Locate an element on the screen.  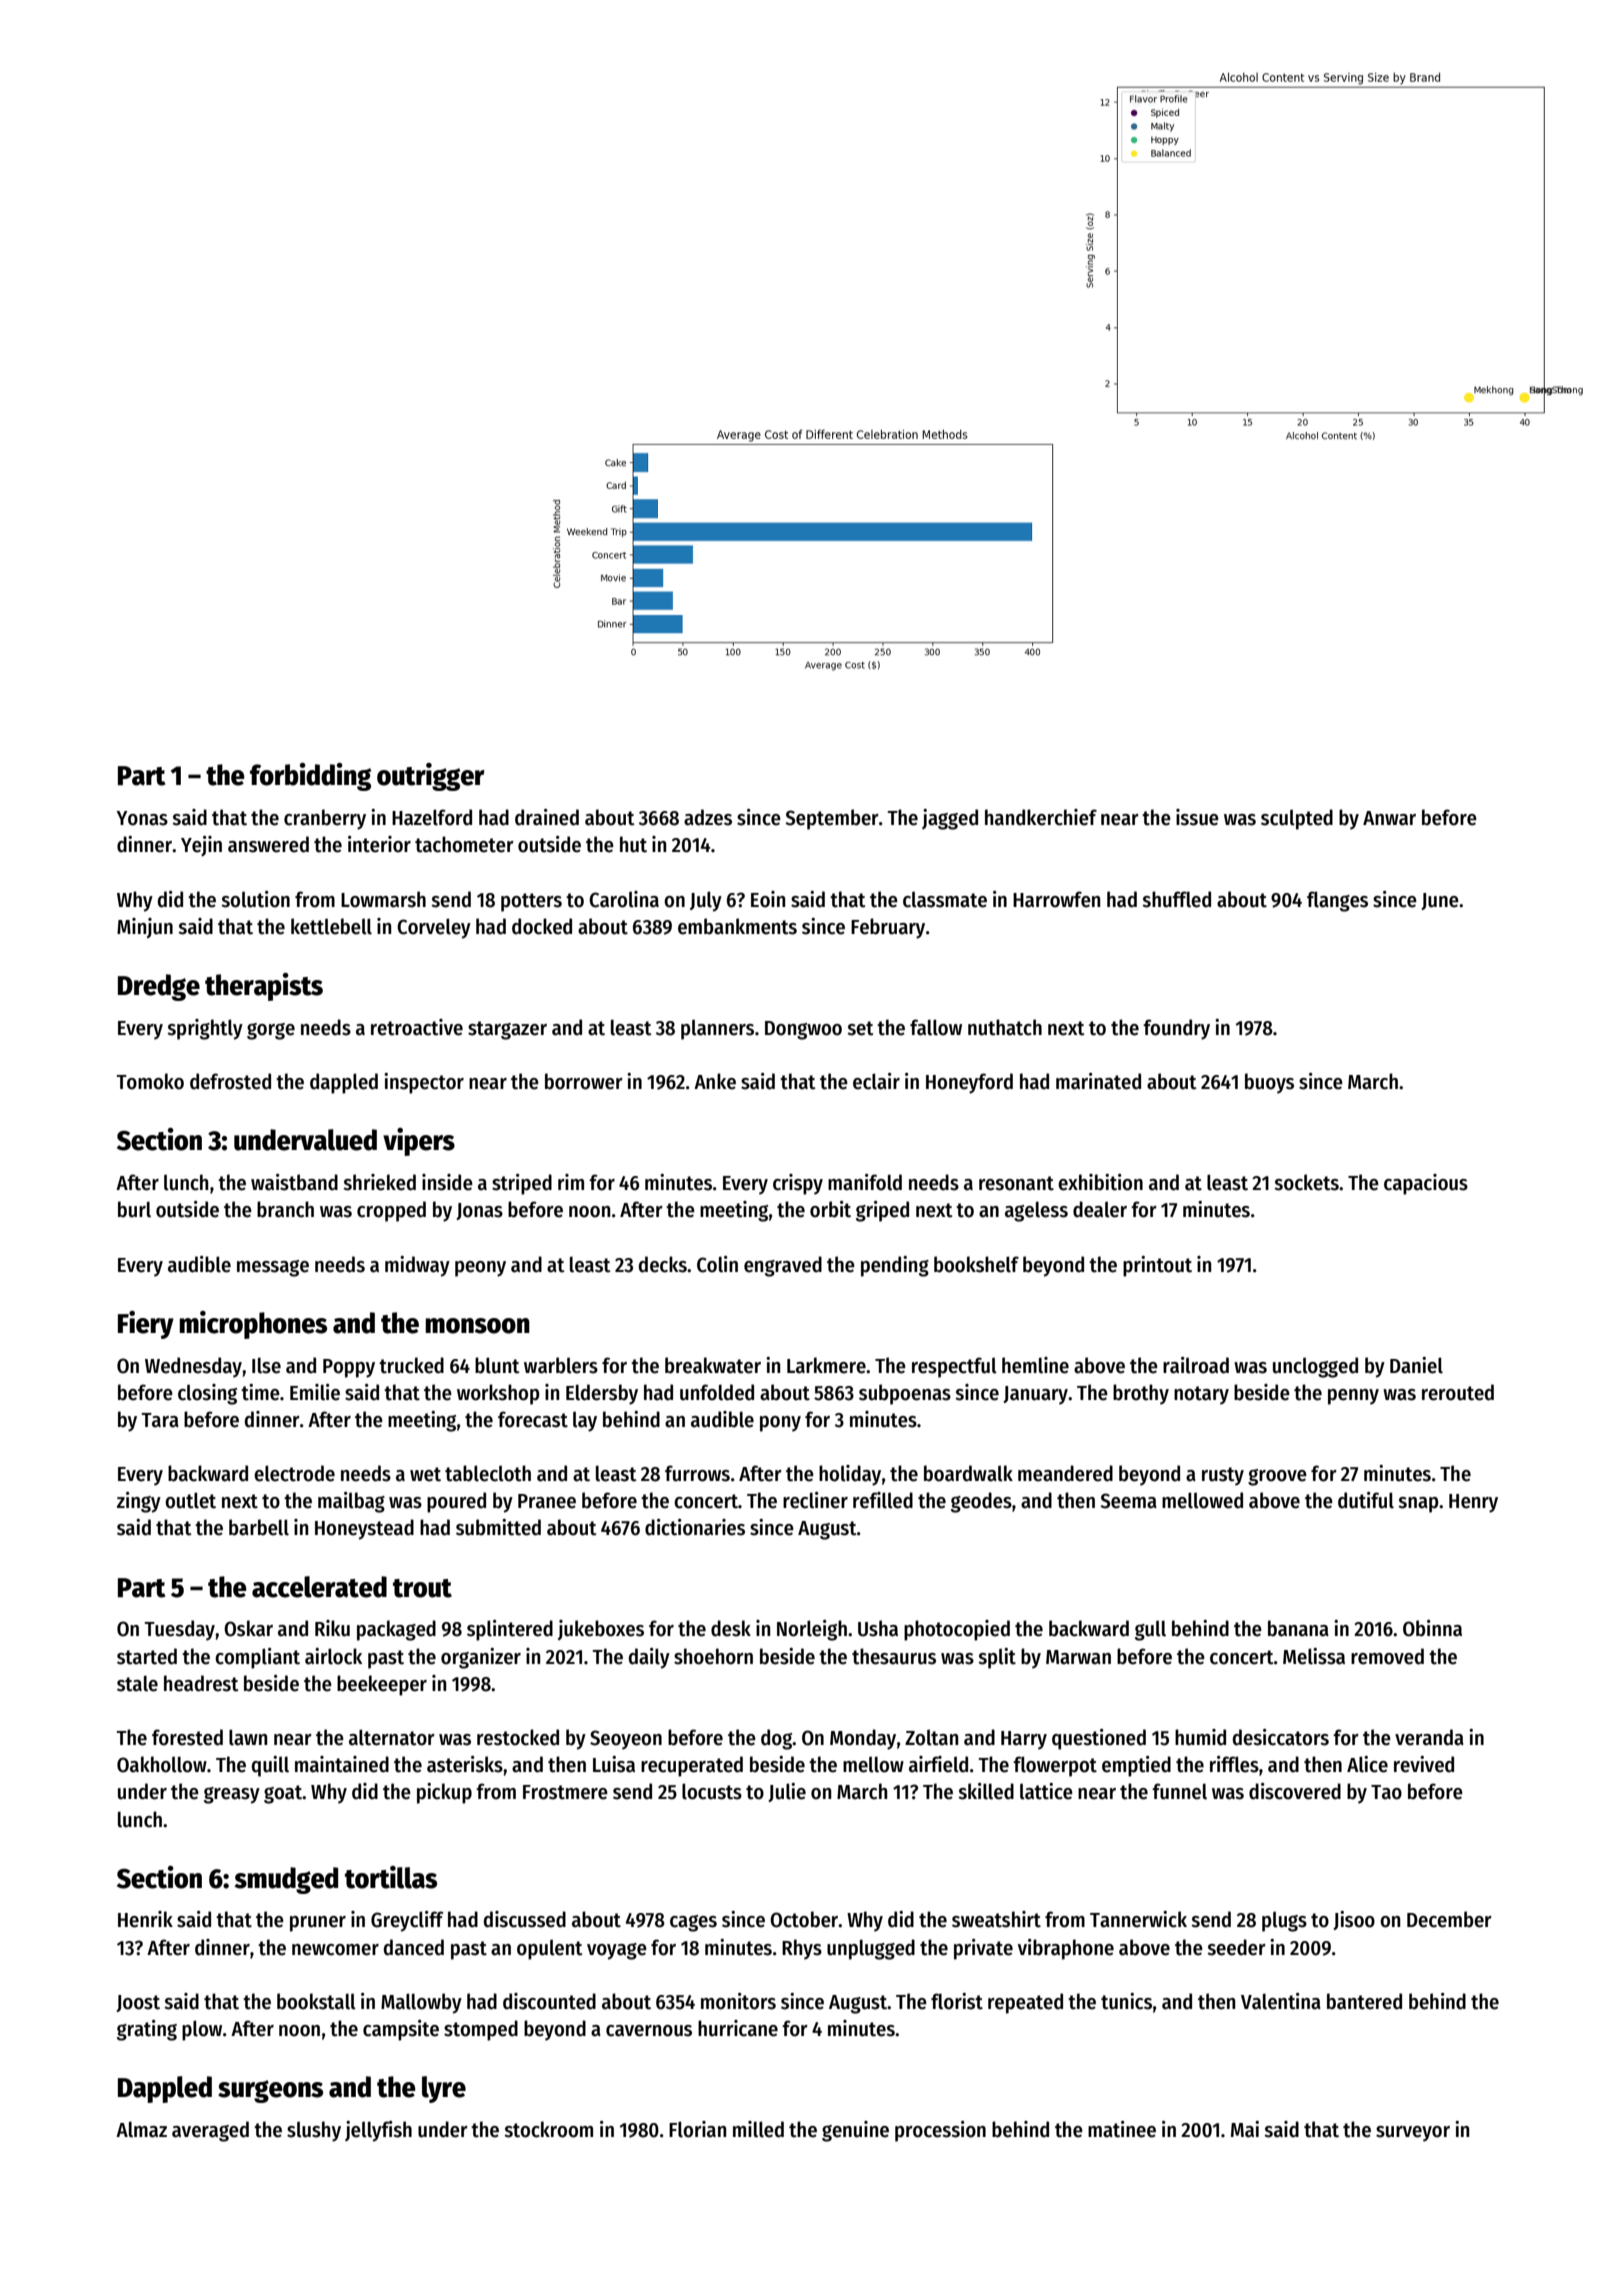
Eldersby is located at coordinates (602, 1394).
